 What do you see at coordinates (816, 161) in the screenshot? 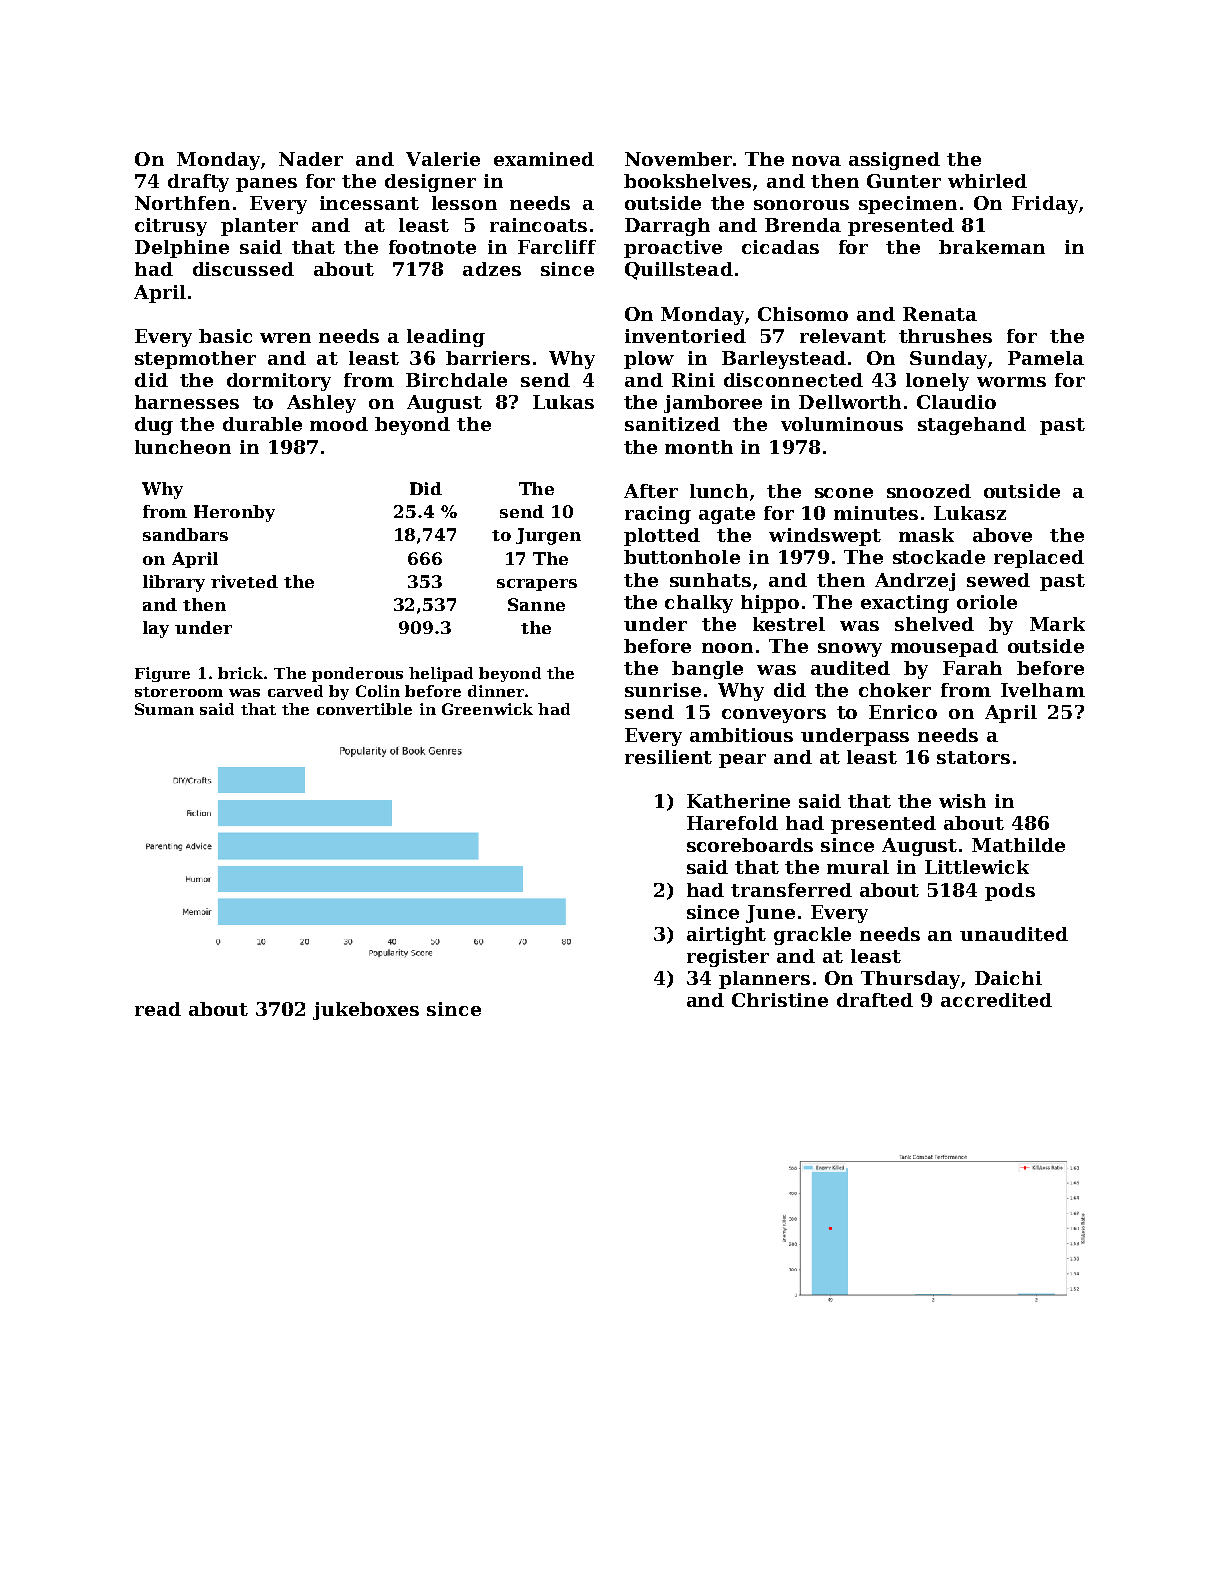
I see `nova` at bounding box center [816, 161].
